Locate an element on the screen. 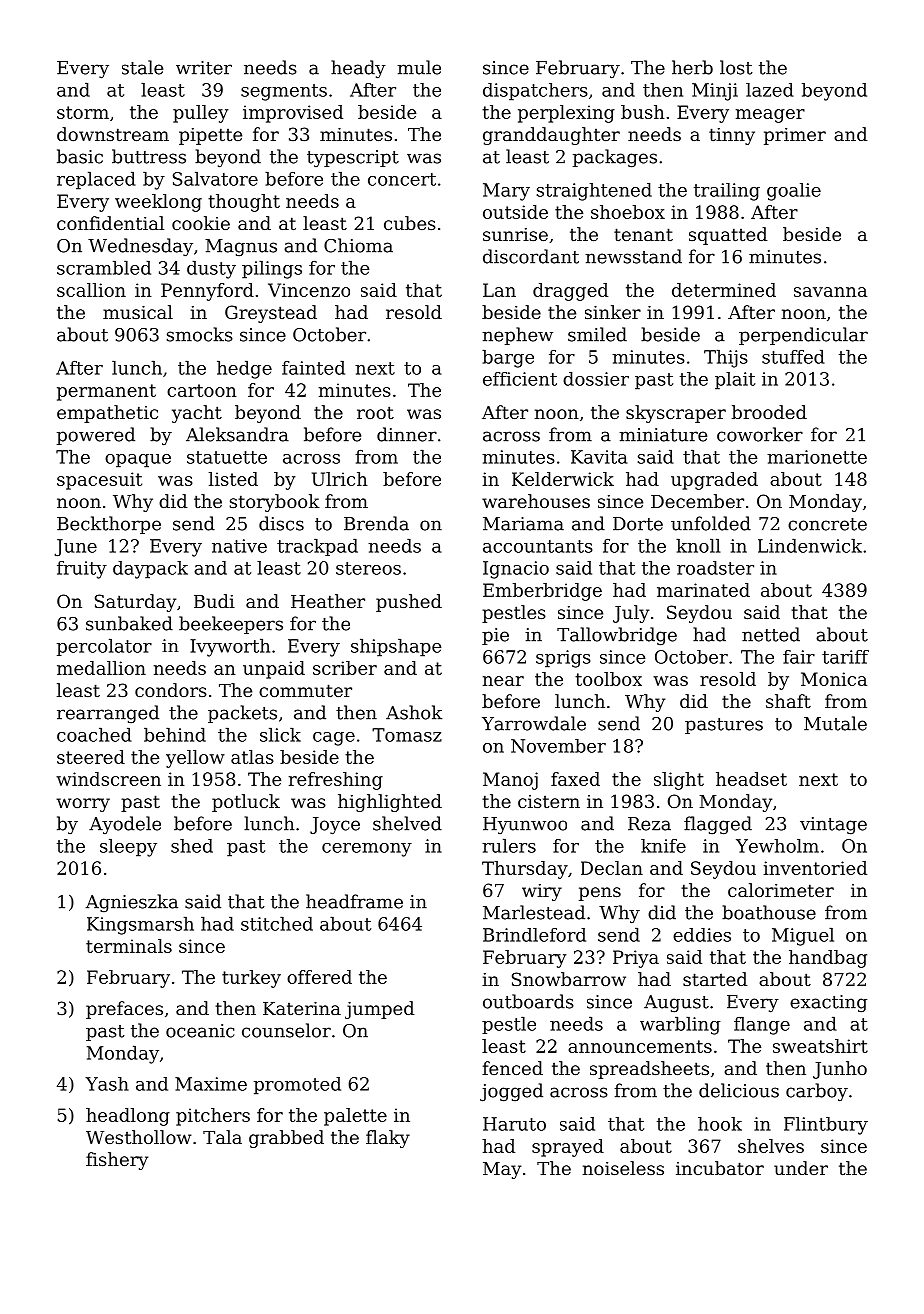 This screenshot has height=1314, width=924. lost is located at coordinates (736, 67).
